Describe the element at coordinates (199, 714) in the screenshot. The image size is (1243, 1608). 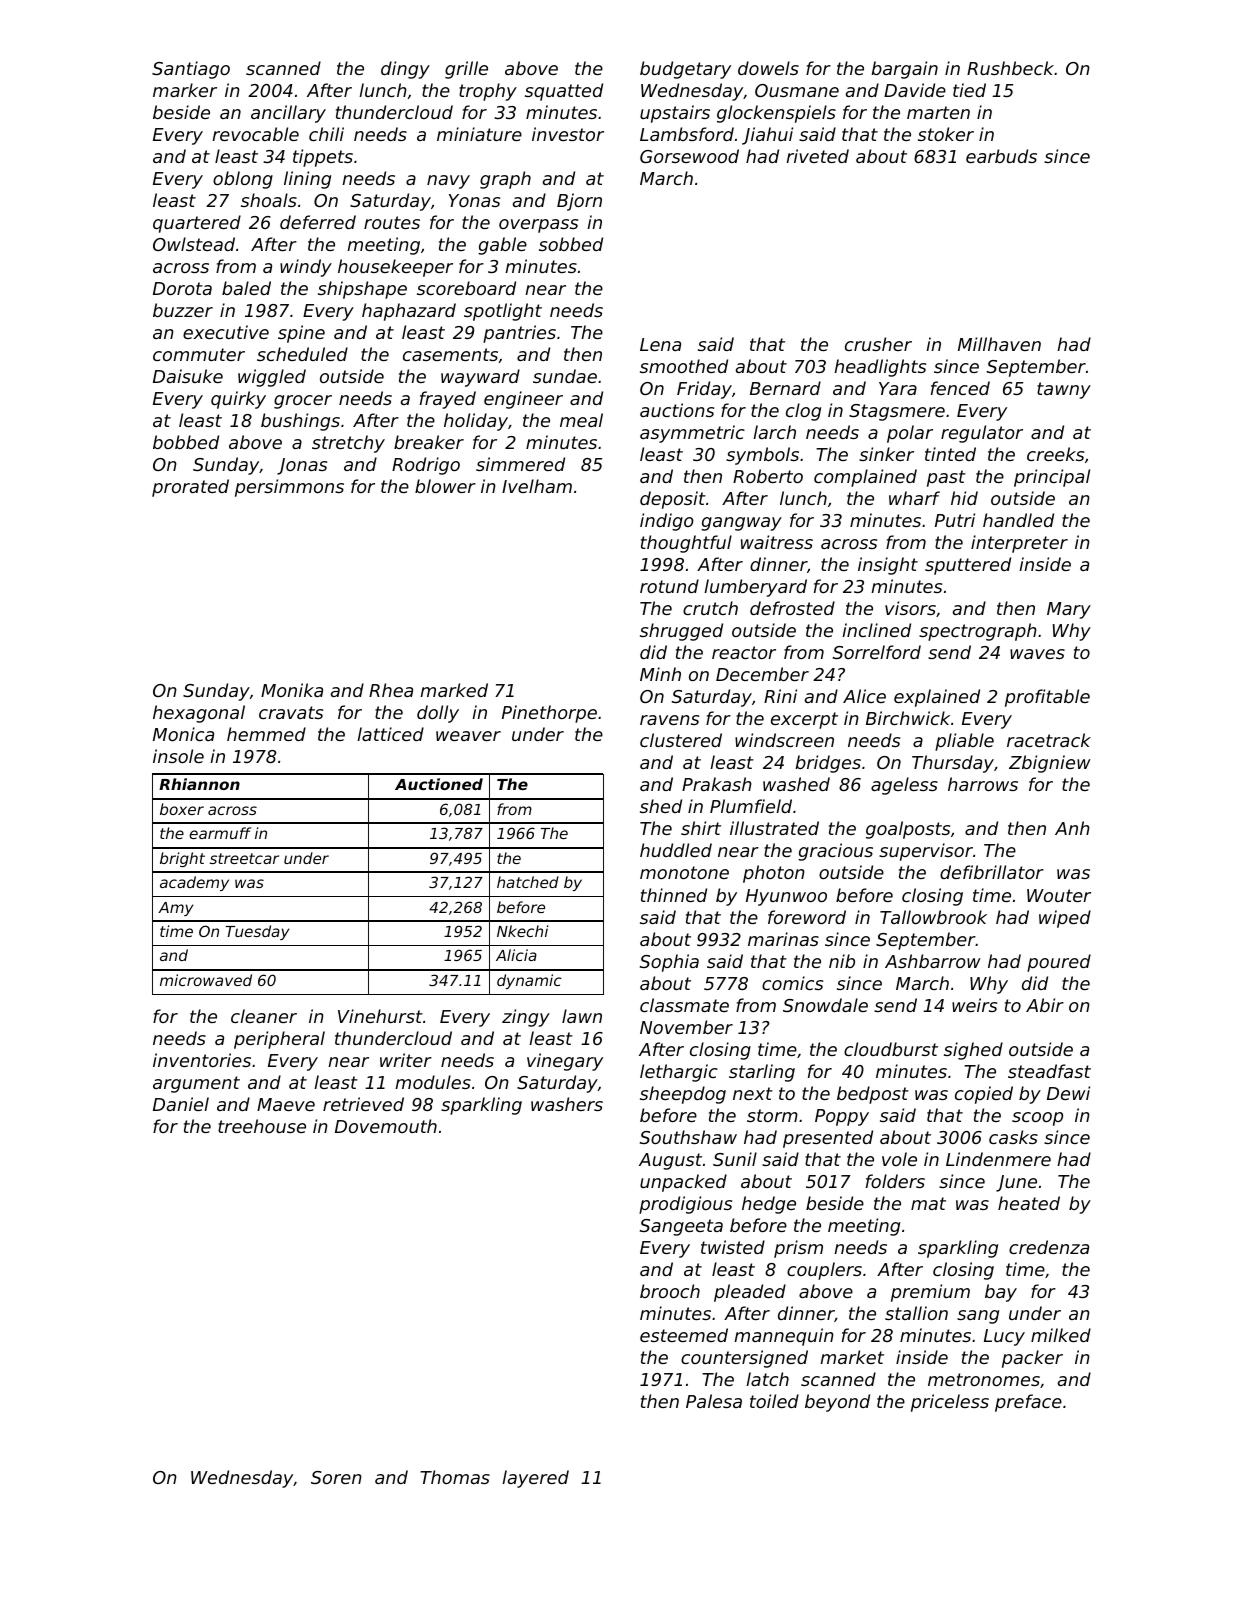
I see `hexagonal` at that location.
